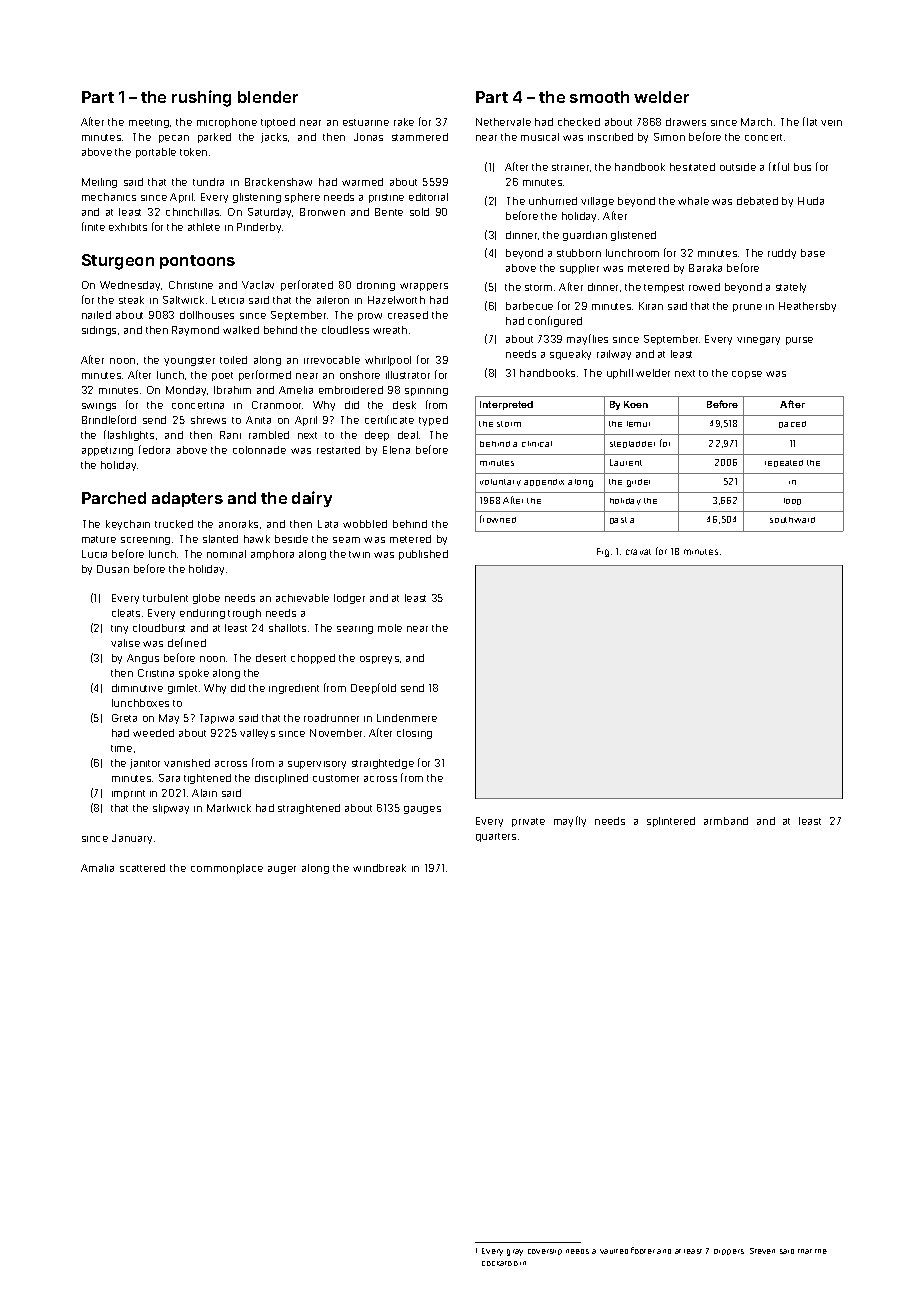  I want to click on wrappers, so click(424, 287).
